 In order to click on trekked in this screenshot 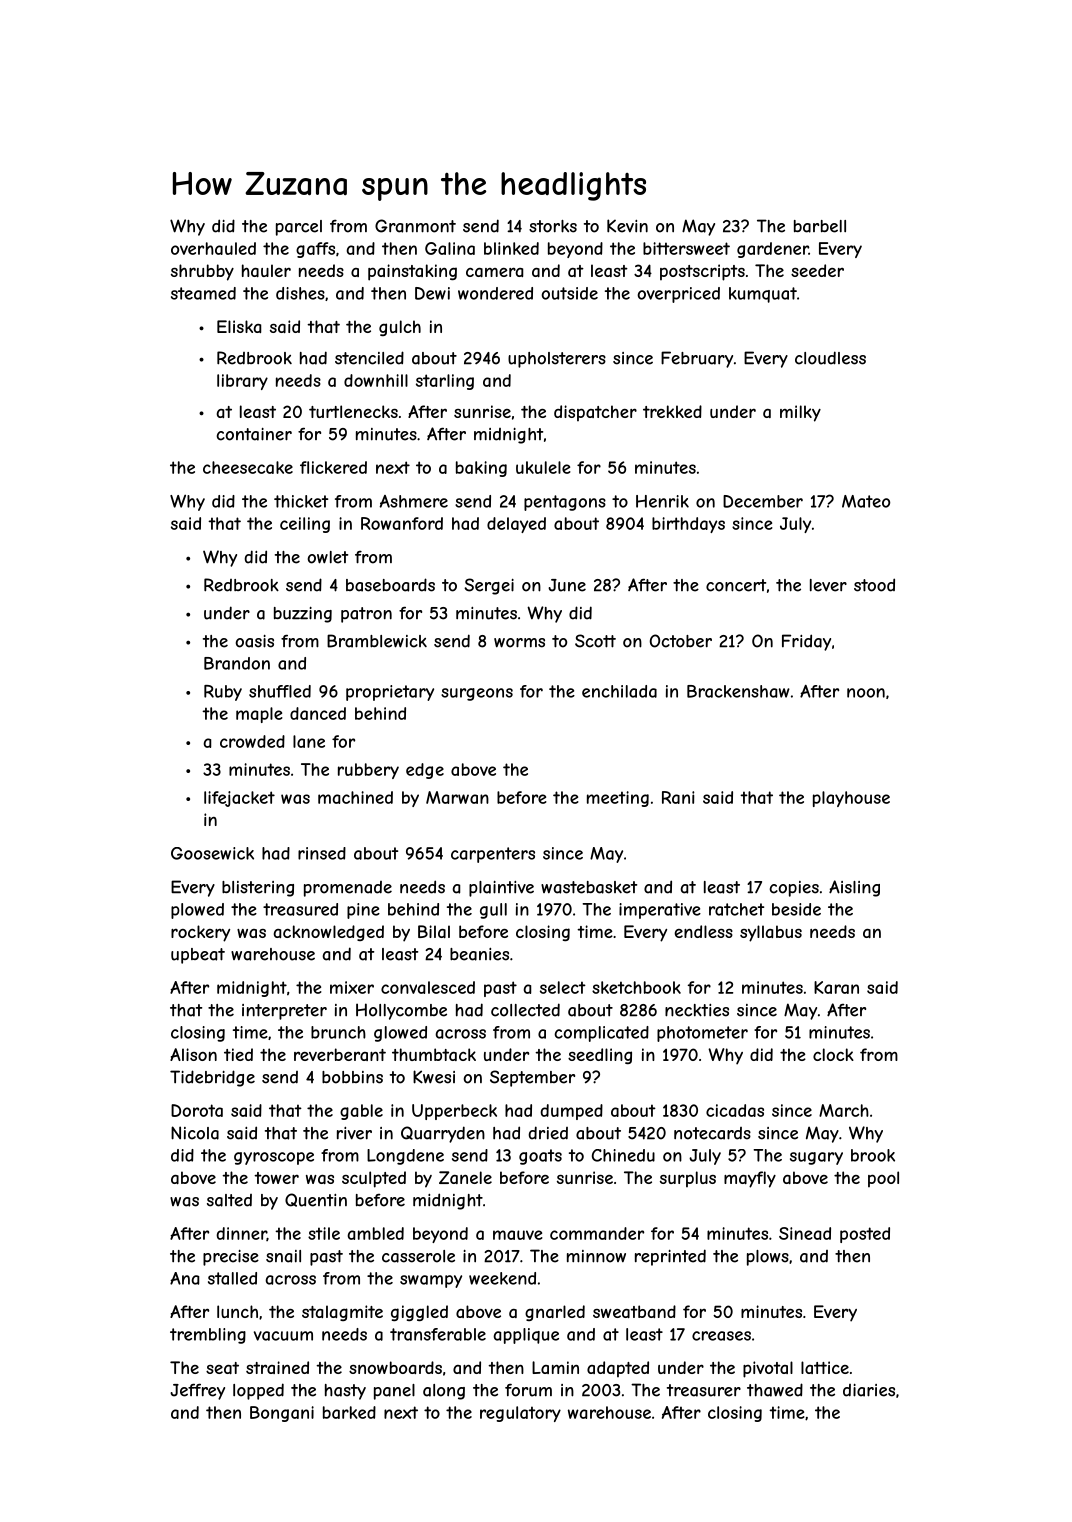, I will do `click(672, 411)`.
